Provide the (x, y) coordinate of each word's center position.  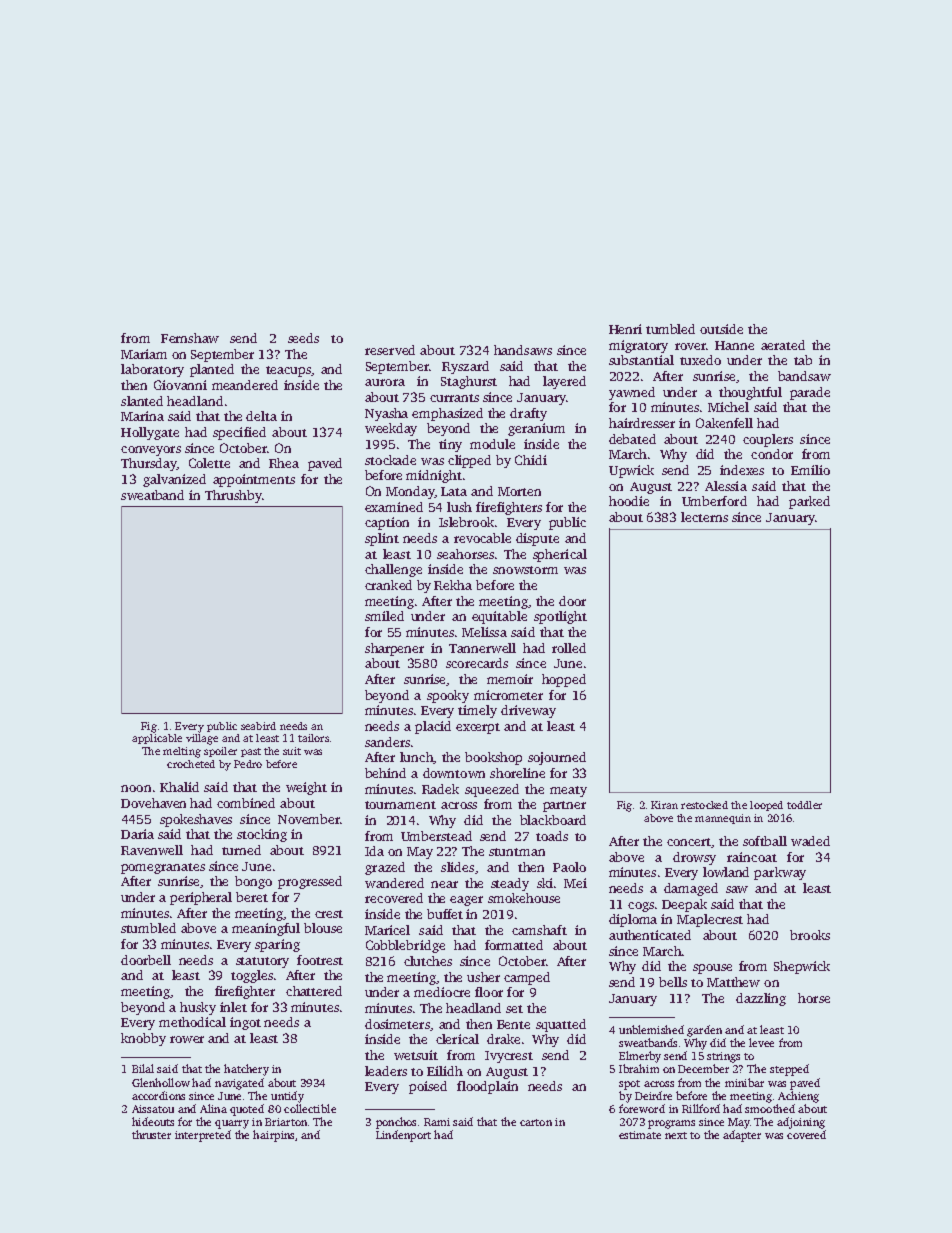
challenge (393, 570)
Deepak (684, 905)
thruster (151, 1134)
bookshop (493, 758)
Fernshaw (190, 338)
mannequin (723, 819)
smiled (384, 616)
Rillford (701, 1108)
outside (721, 329)
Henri (625, 329)
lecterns (704, 517)
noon (136, 788)
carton (536, 1122)
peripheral (201, 898)
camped (527, 978)
